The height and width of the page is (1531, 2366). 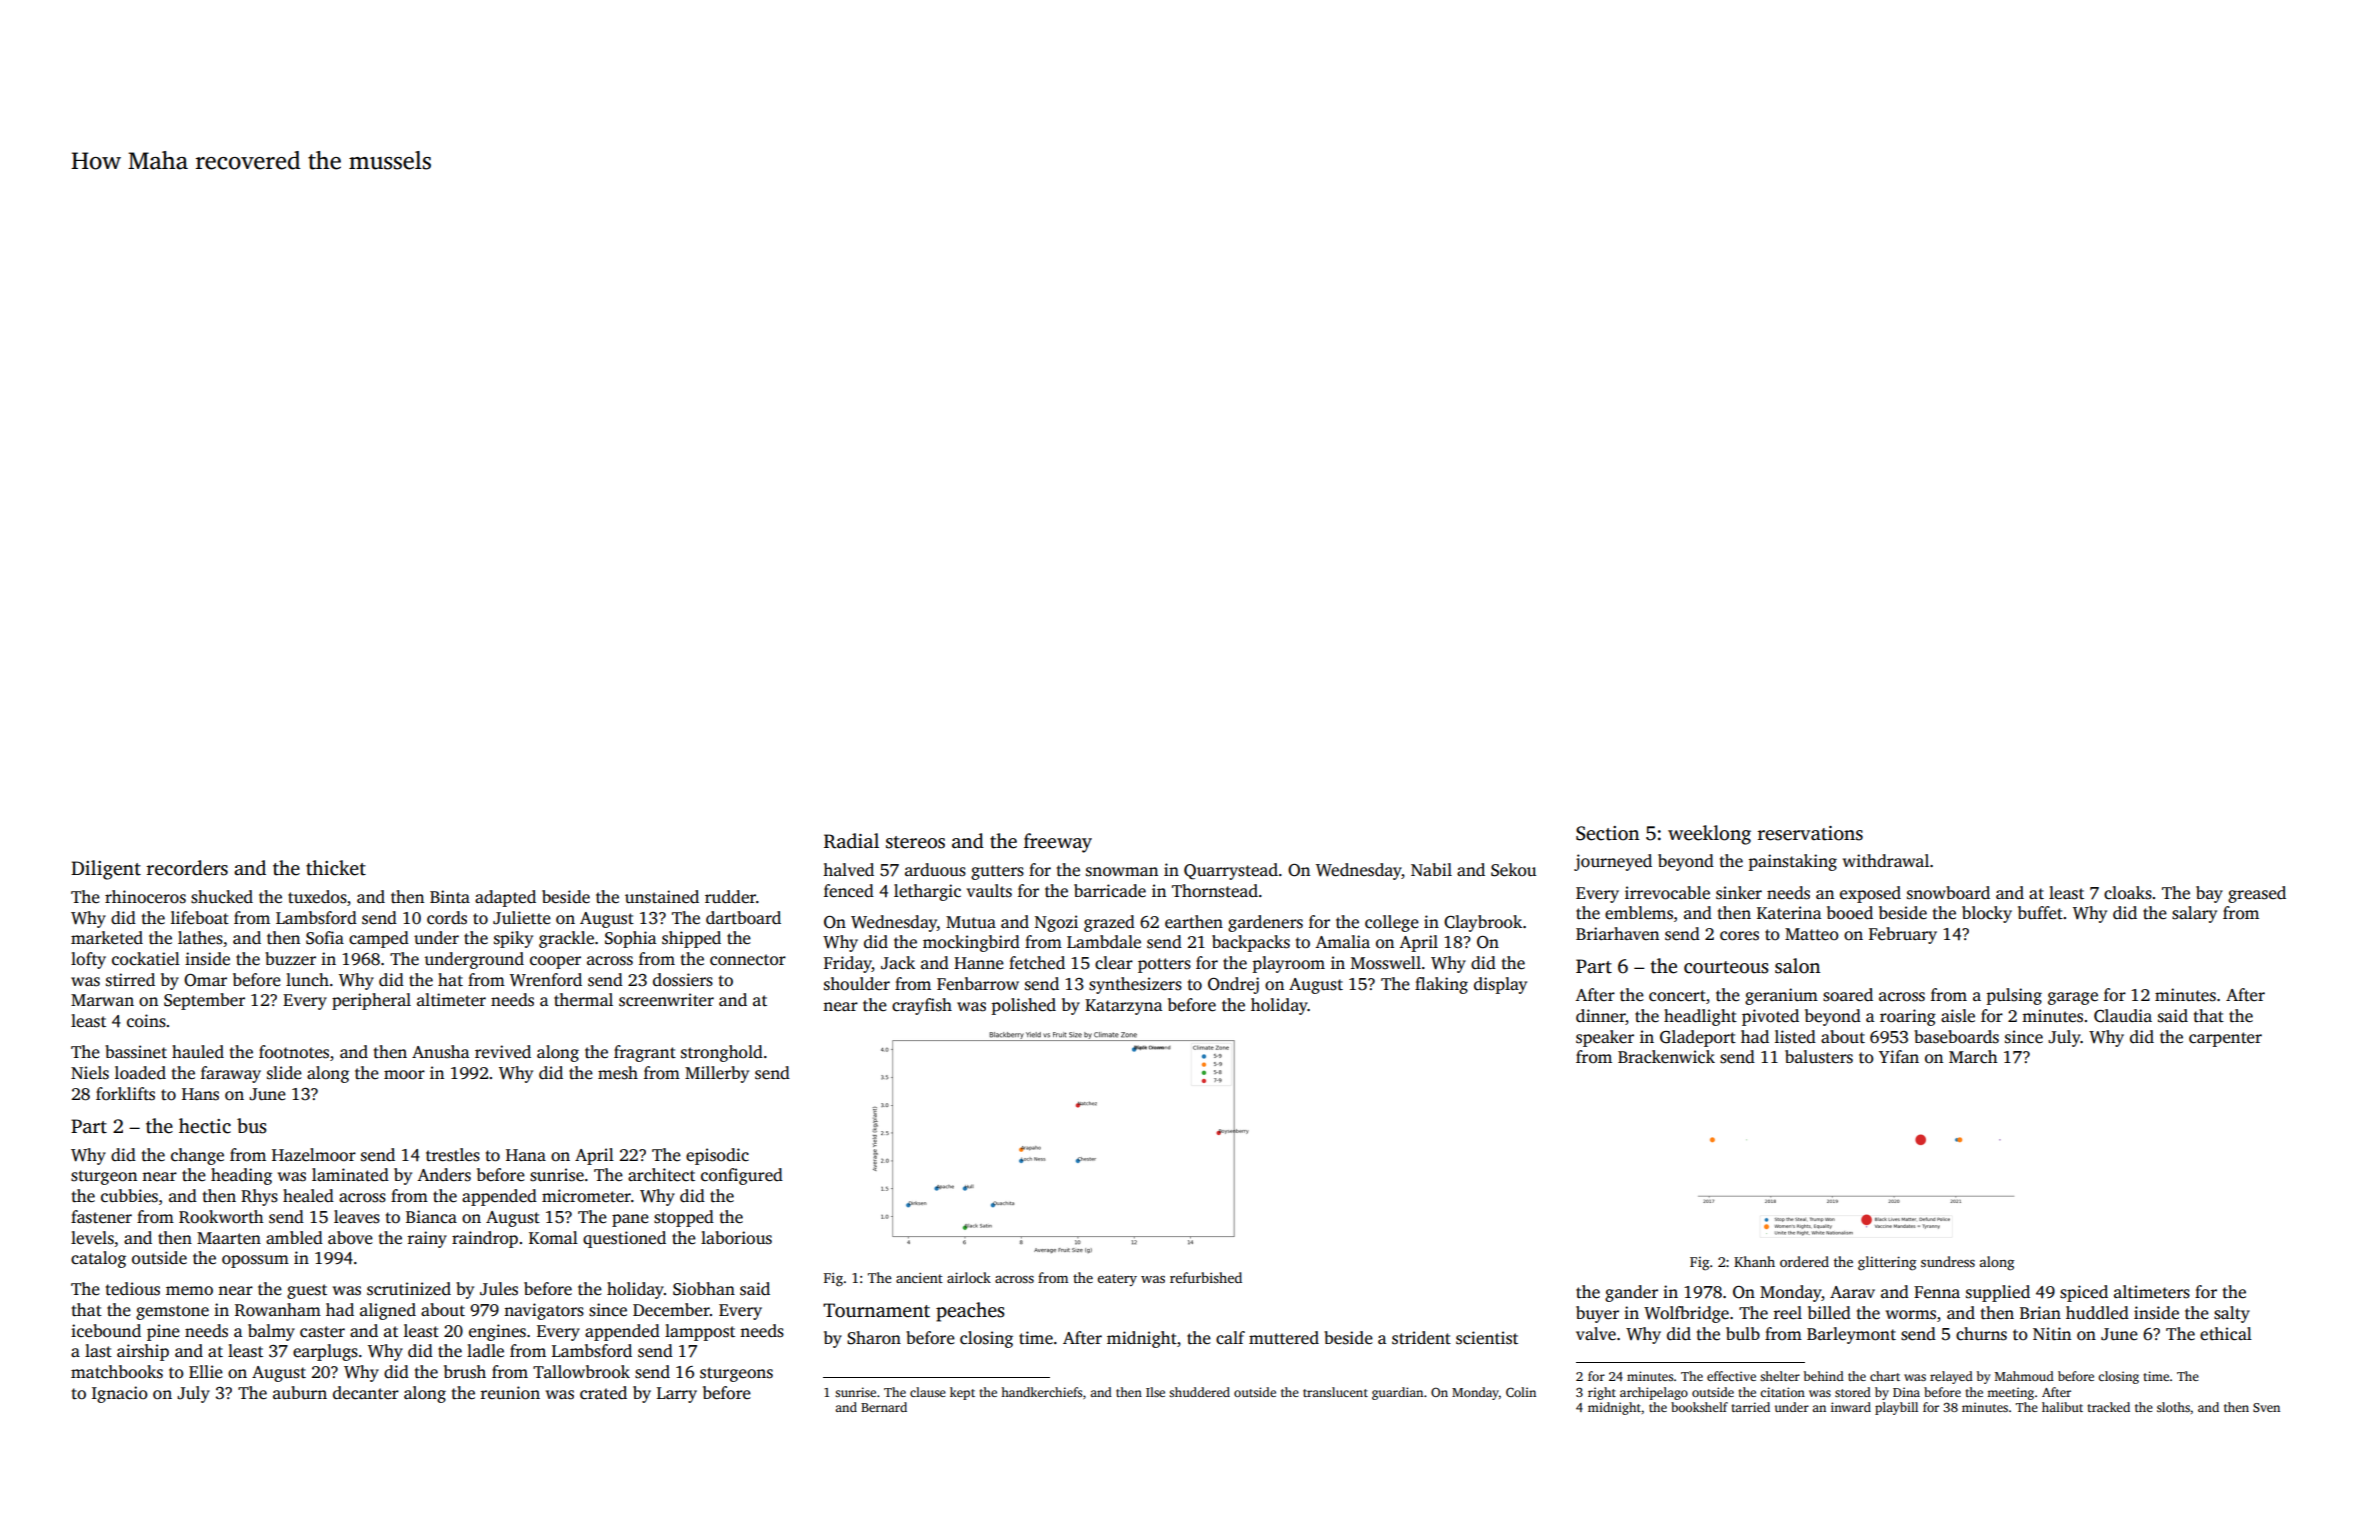 What do you see at coordinates (2257, 894) in the page?
I see `greased` at bounding box center [2257, 894].
